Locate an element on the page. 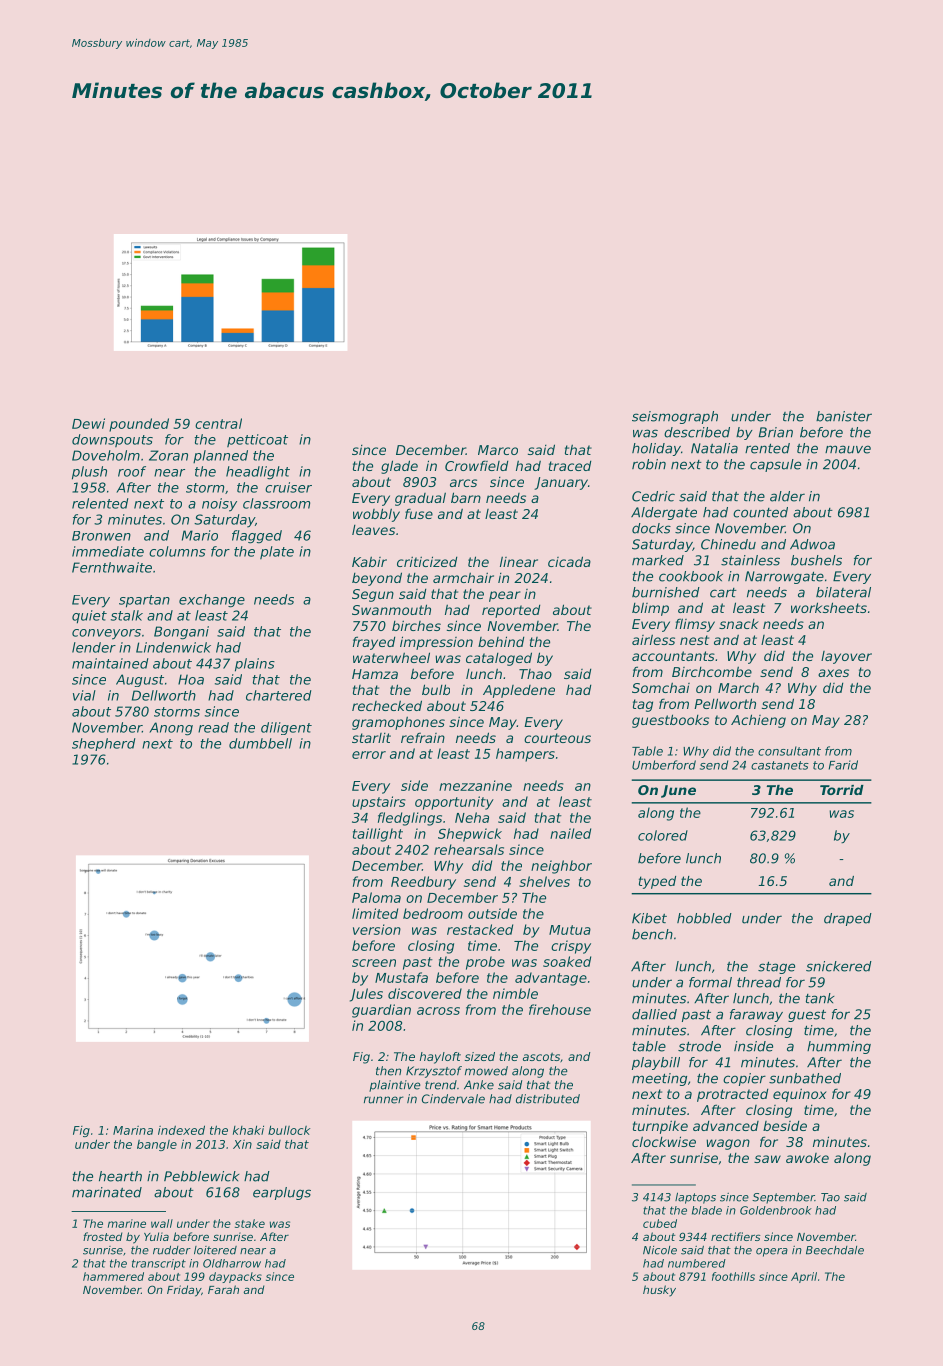 The height and width of the document is (1366, 943). maintained is located at coordinates (110, 663).
